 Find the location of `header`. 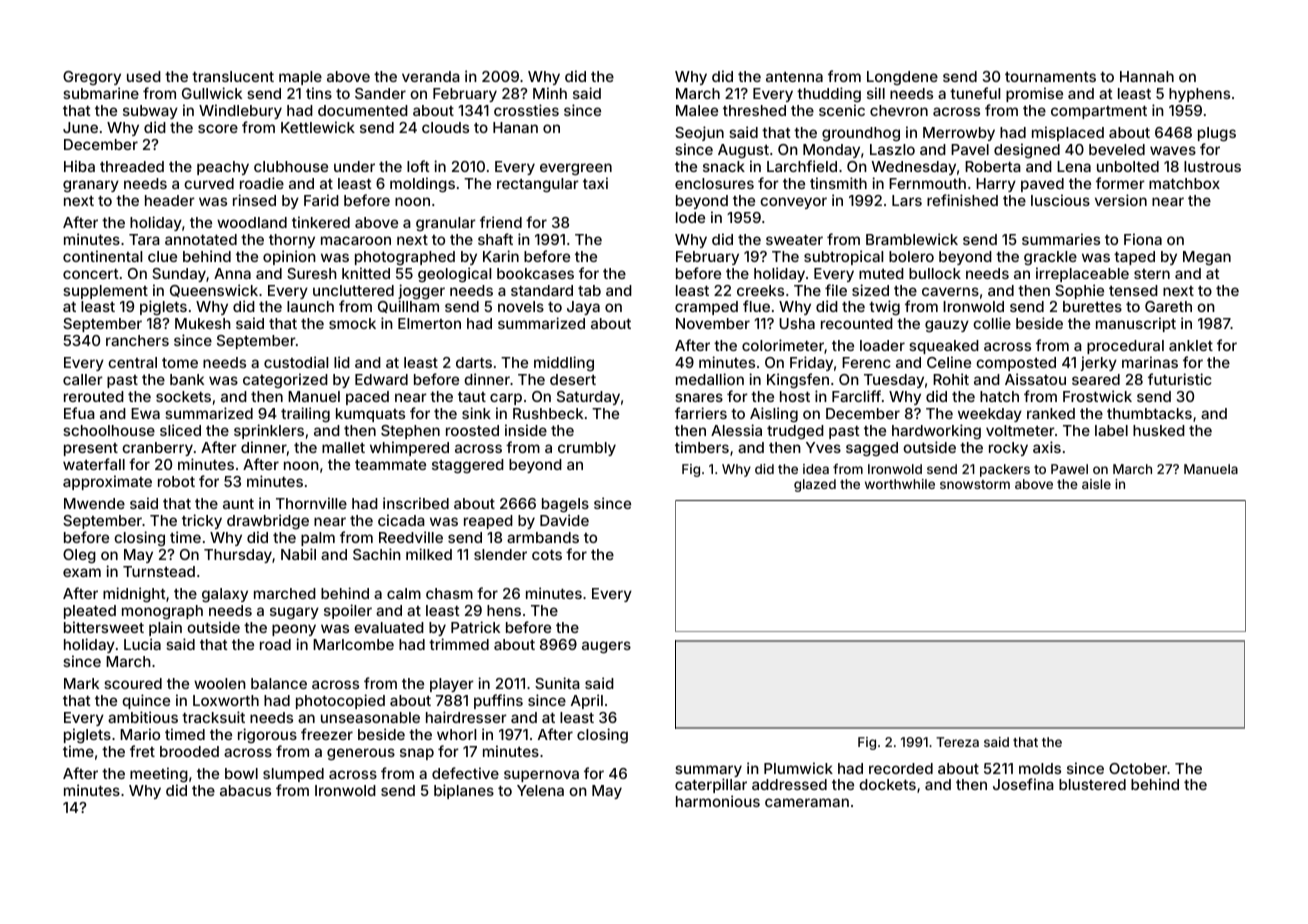

header is located at coordinates (170, 200).
